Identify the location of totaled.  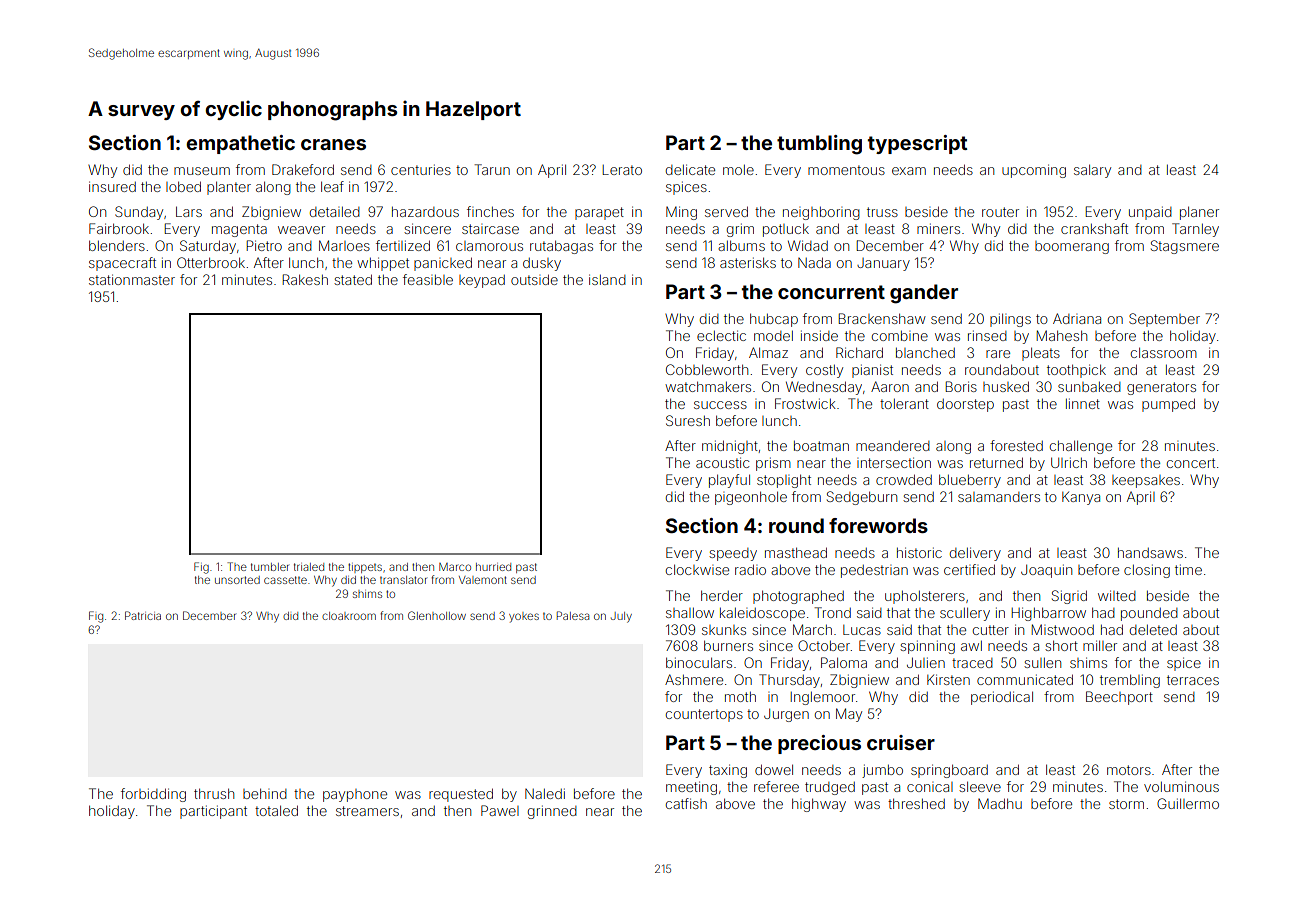
(276, 810).
